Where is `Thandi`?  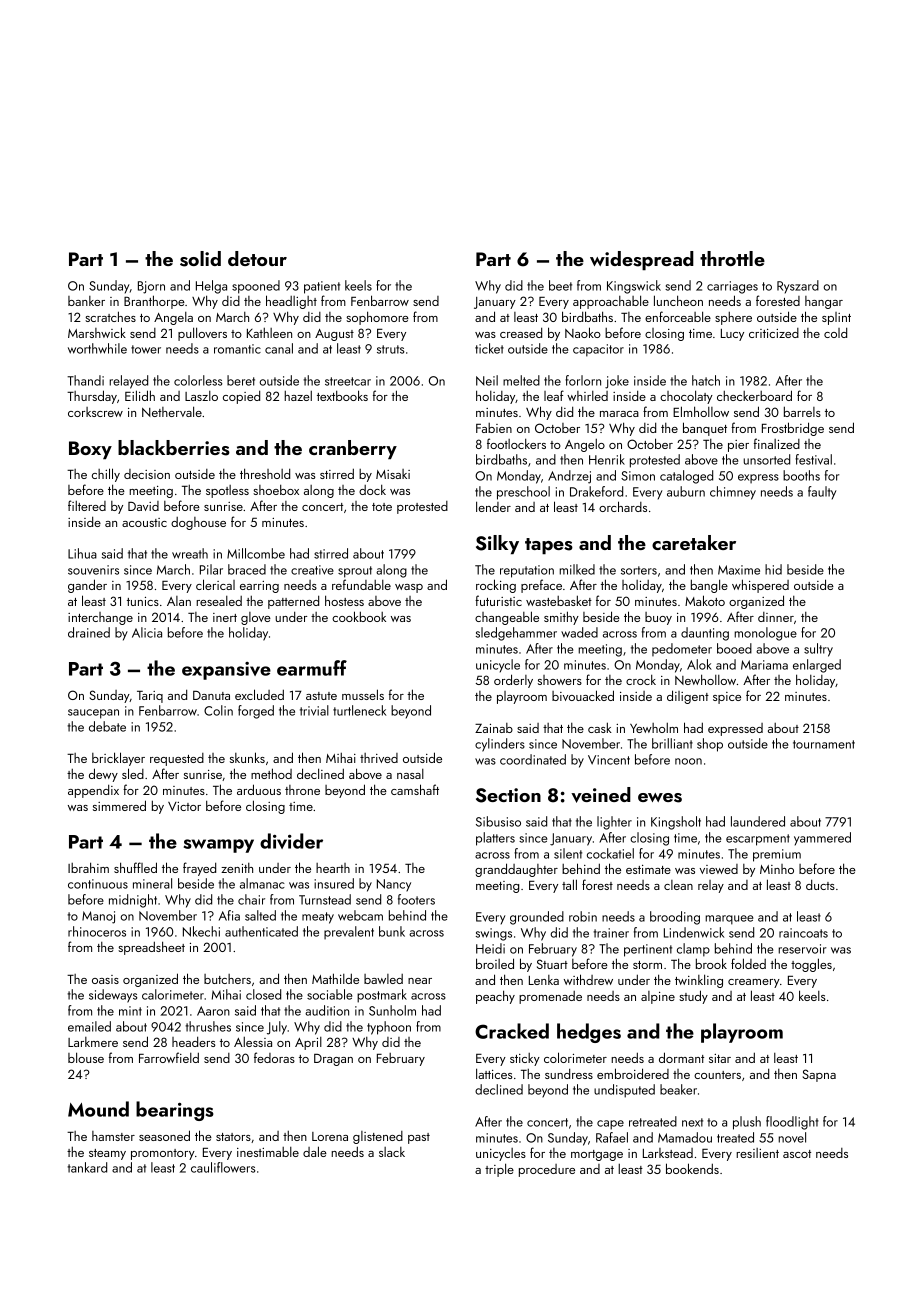 Thandi is located at coordinates (85, 380).
